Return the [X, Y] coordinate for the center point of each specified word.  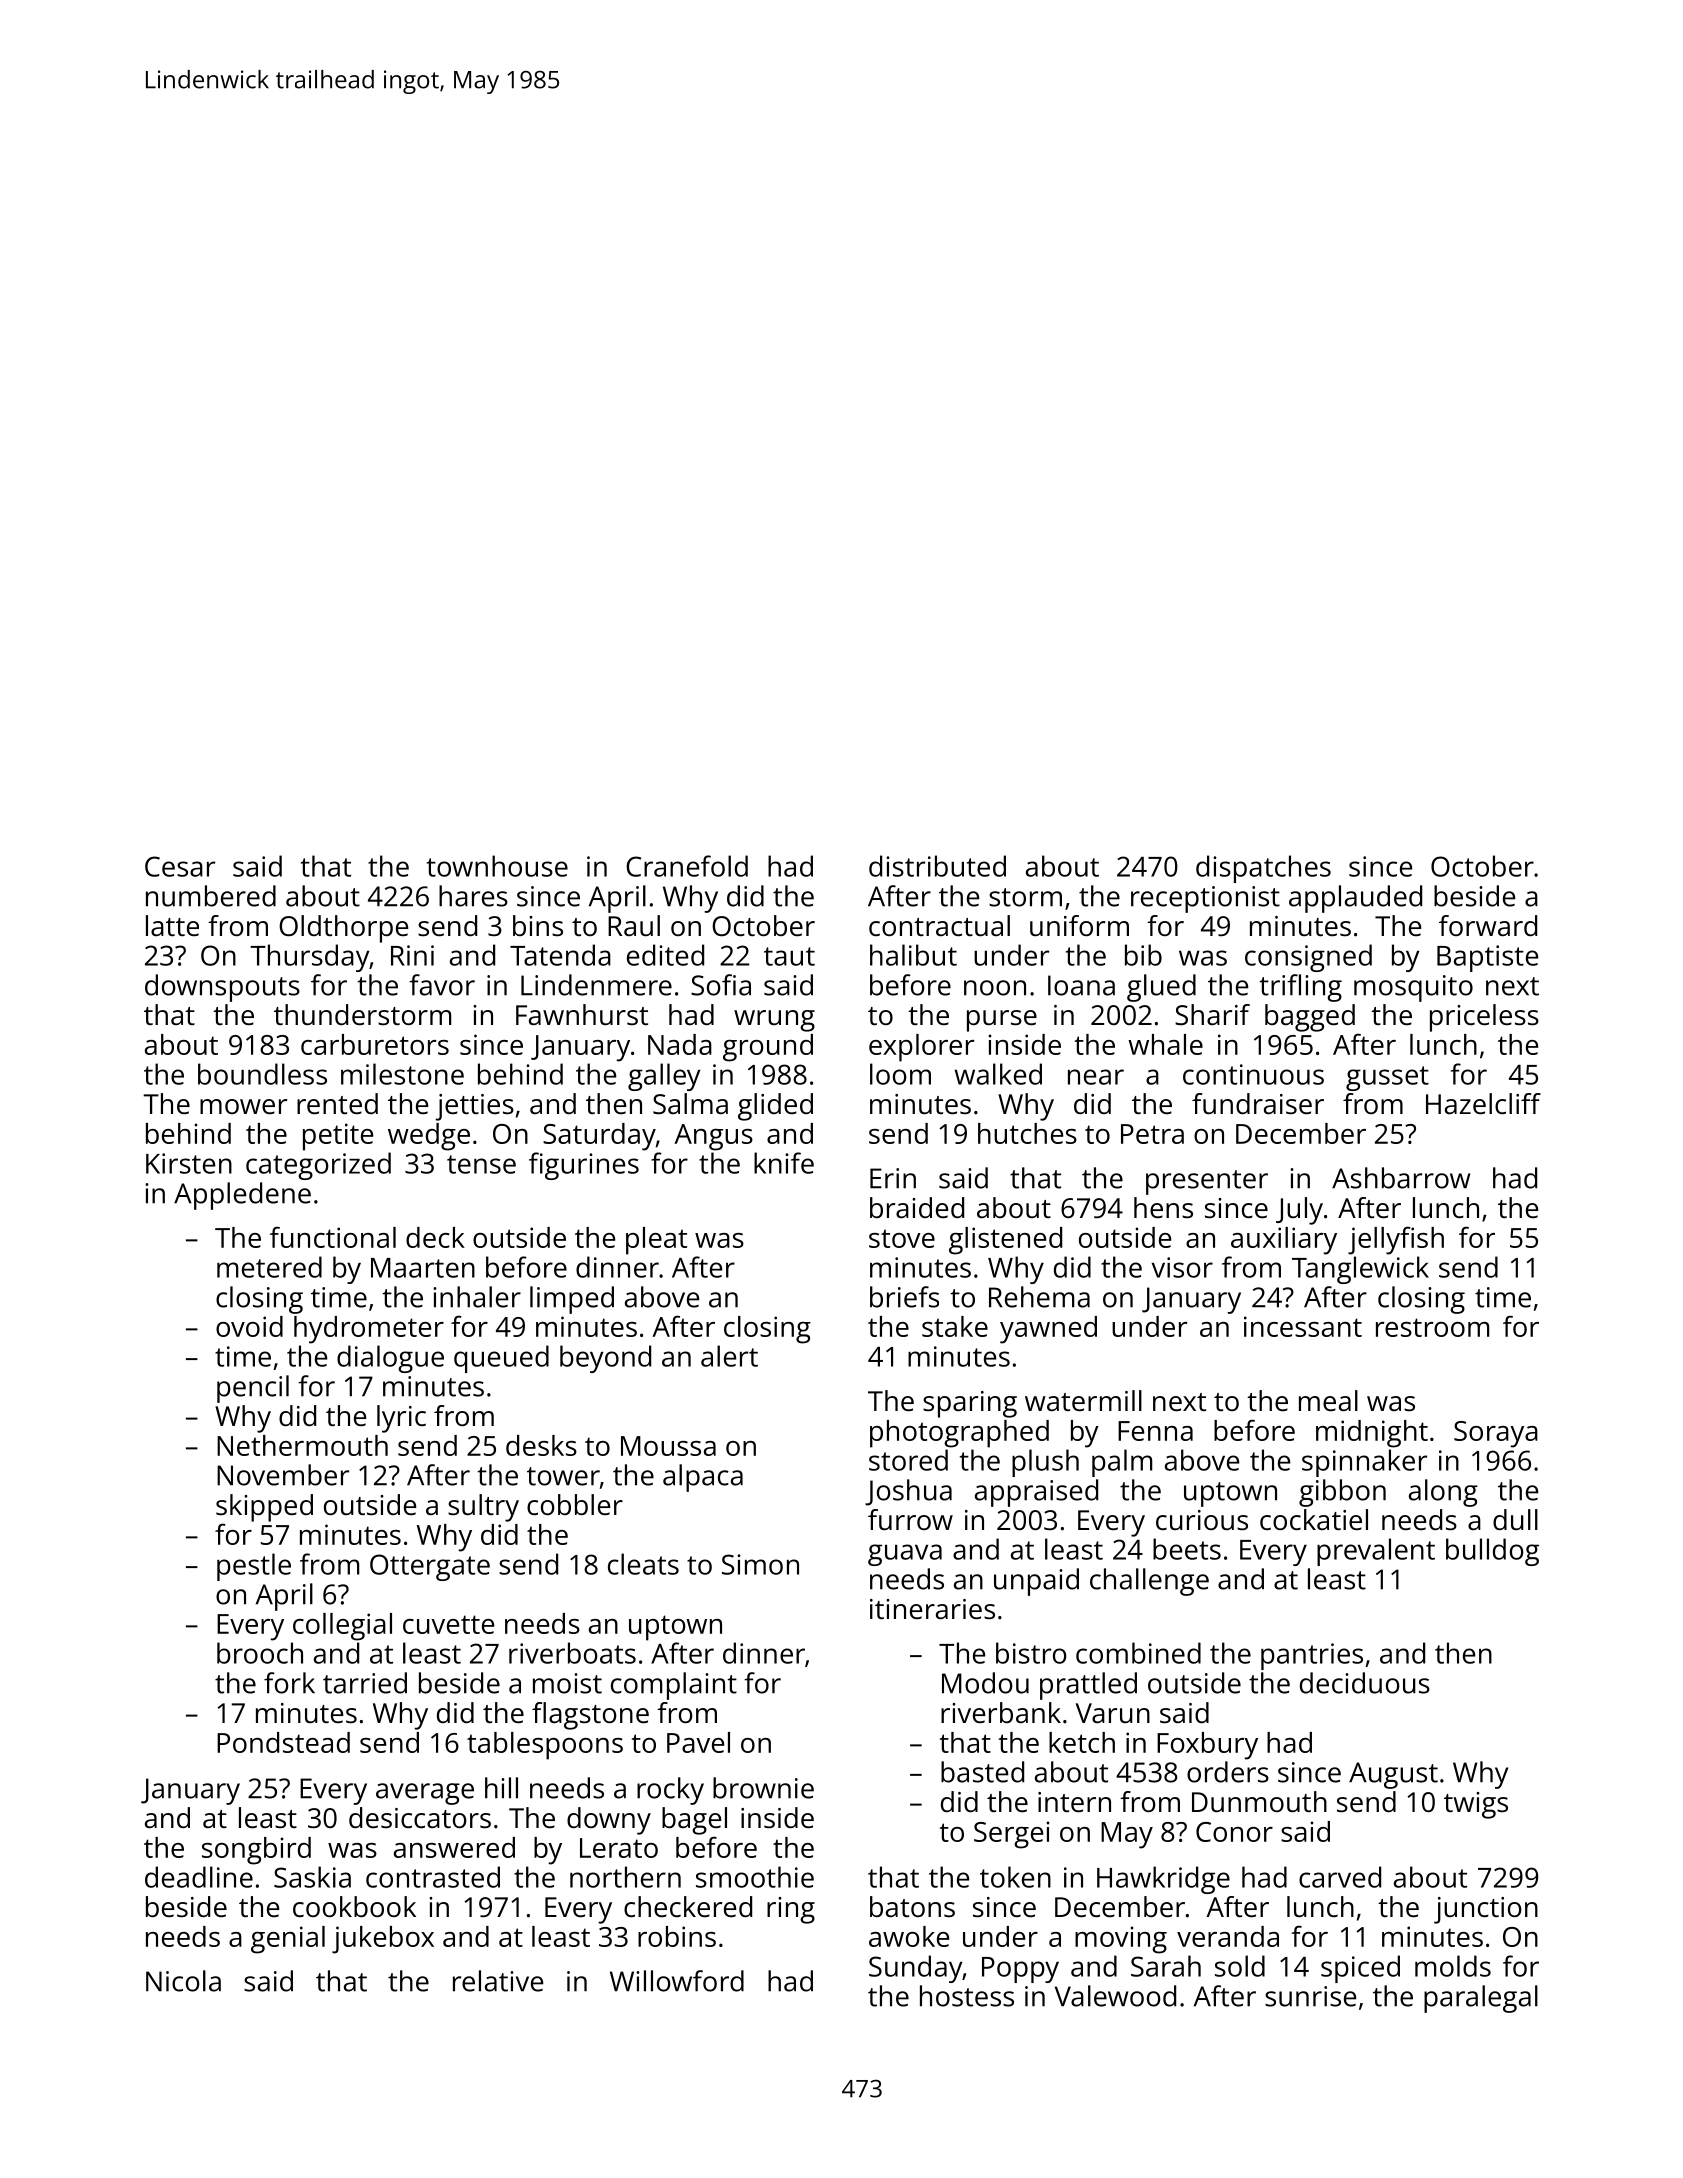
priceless [1484, 1018]
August [1393, 1775]
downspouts [222, 988]
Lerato [619, 1848]
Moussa [668, 1446]
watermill [1083, 1401]
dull [1515, 1519]
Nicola [183, 1981]
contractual [939, 926]
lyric [401, 1419]
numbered [211, 896]
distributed [937, 866]
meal [1328, 1401]
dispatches [1263, 869]
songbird [256, 1851]
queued [501, 1359]
